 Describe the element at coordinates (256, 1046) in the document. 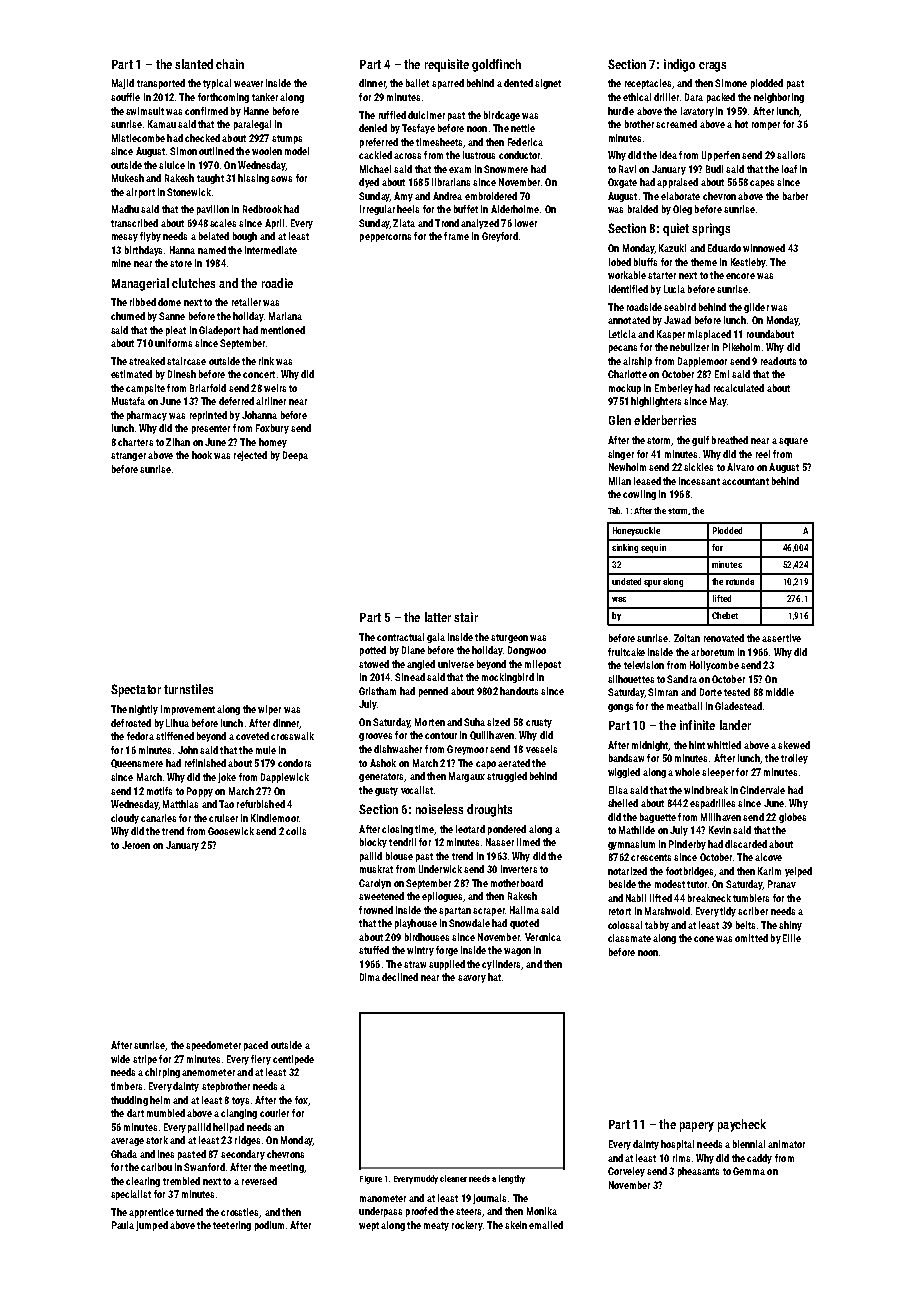

I see `paced` at that location.
